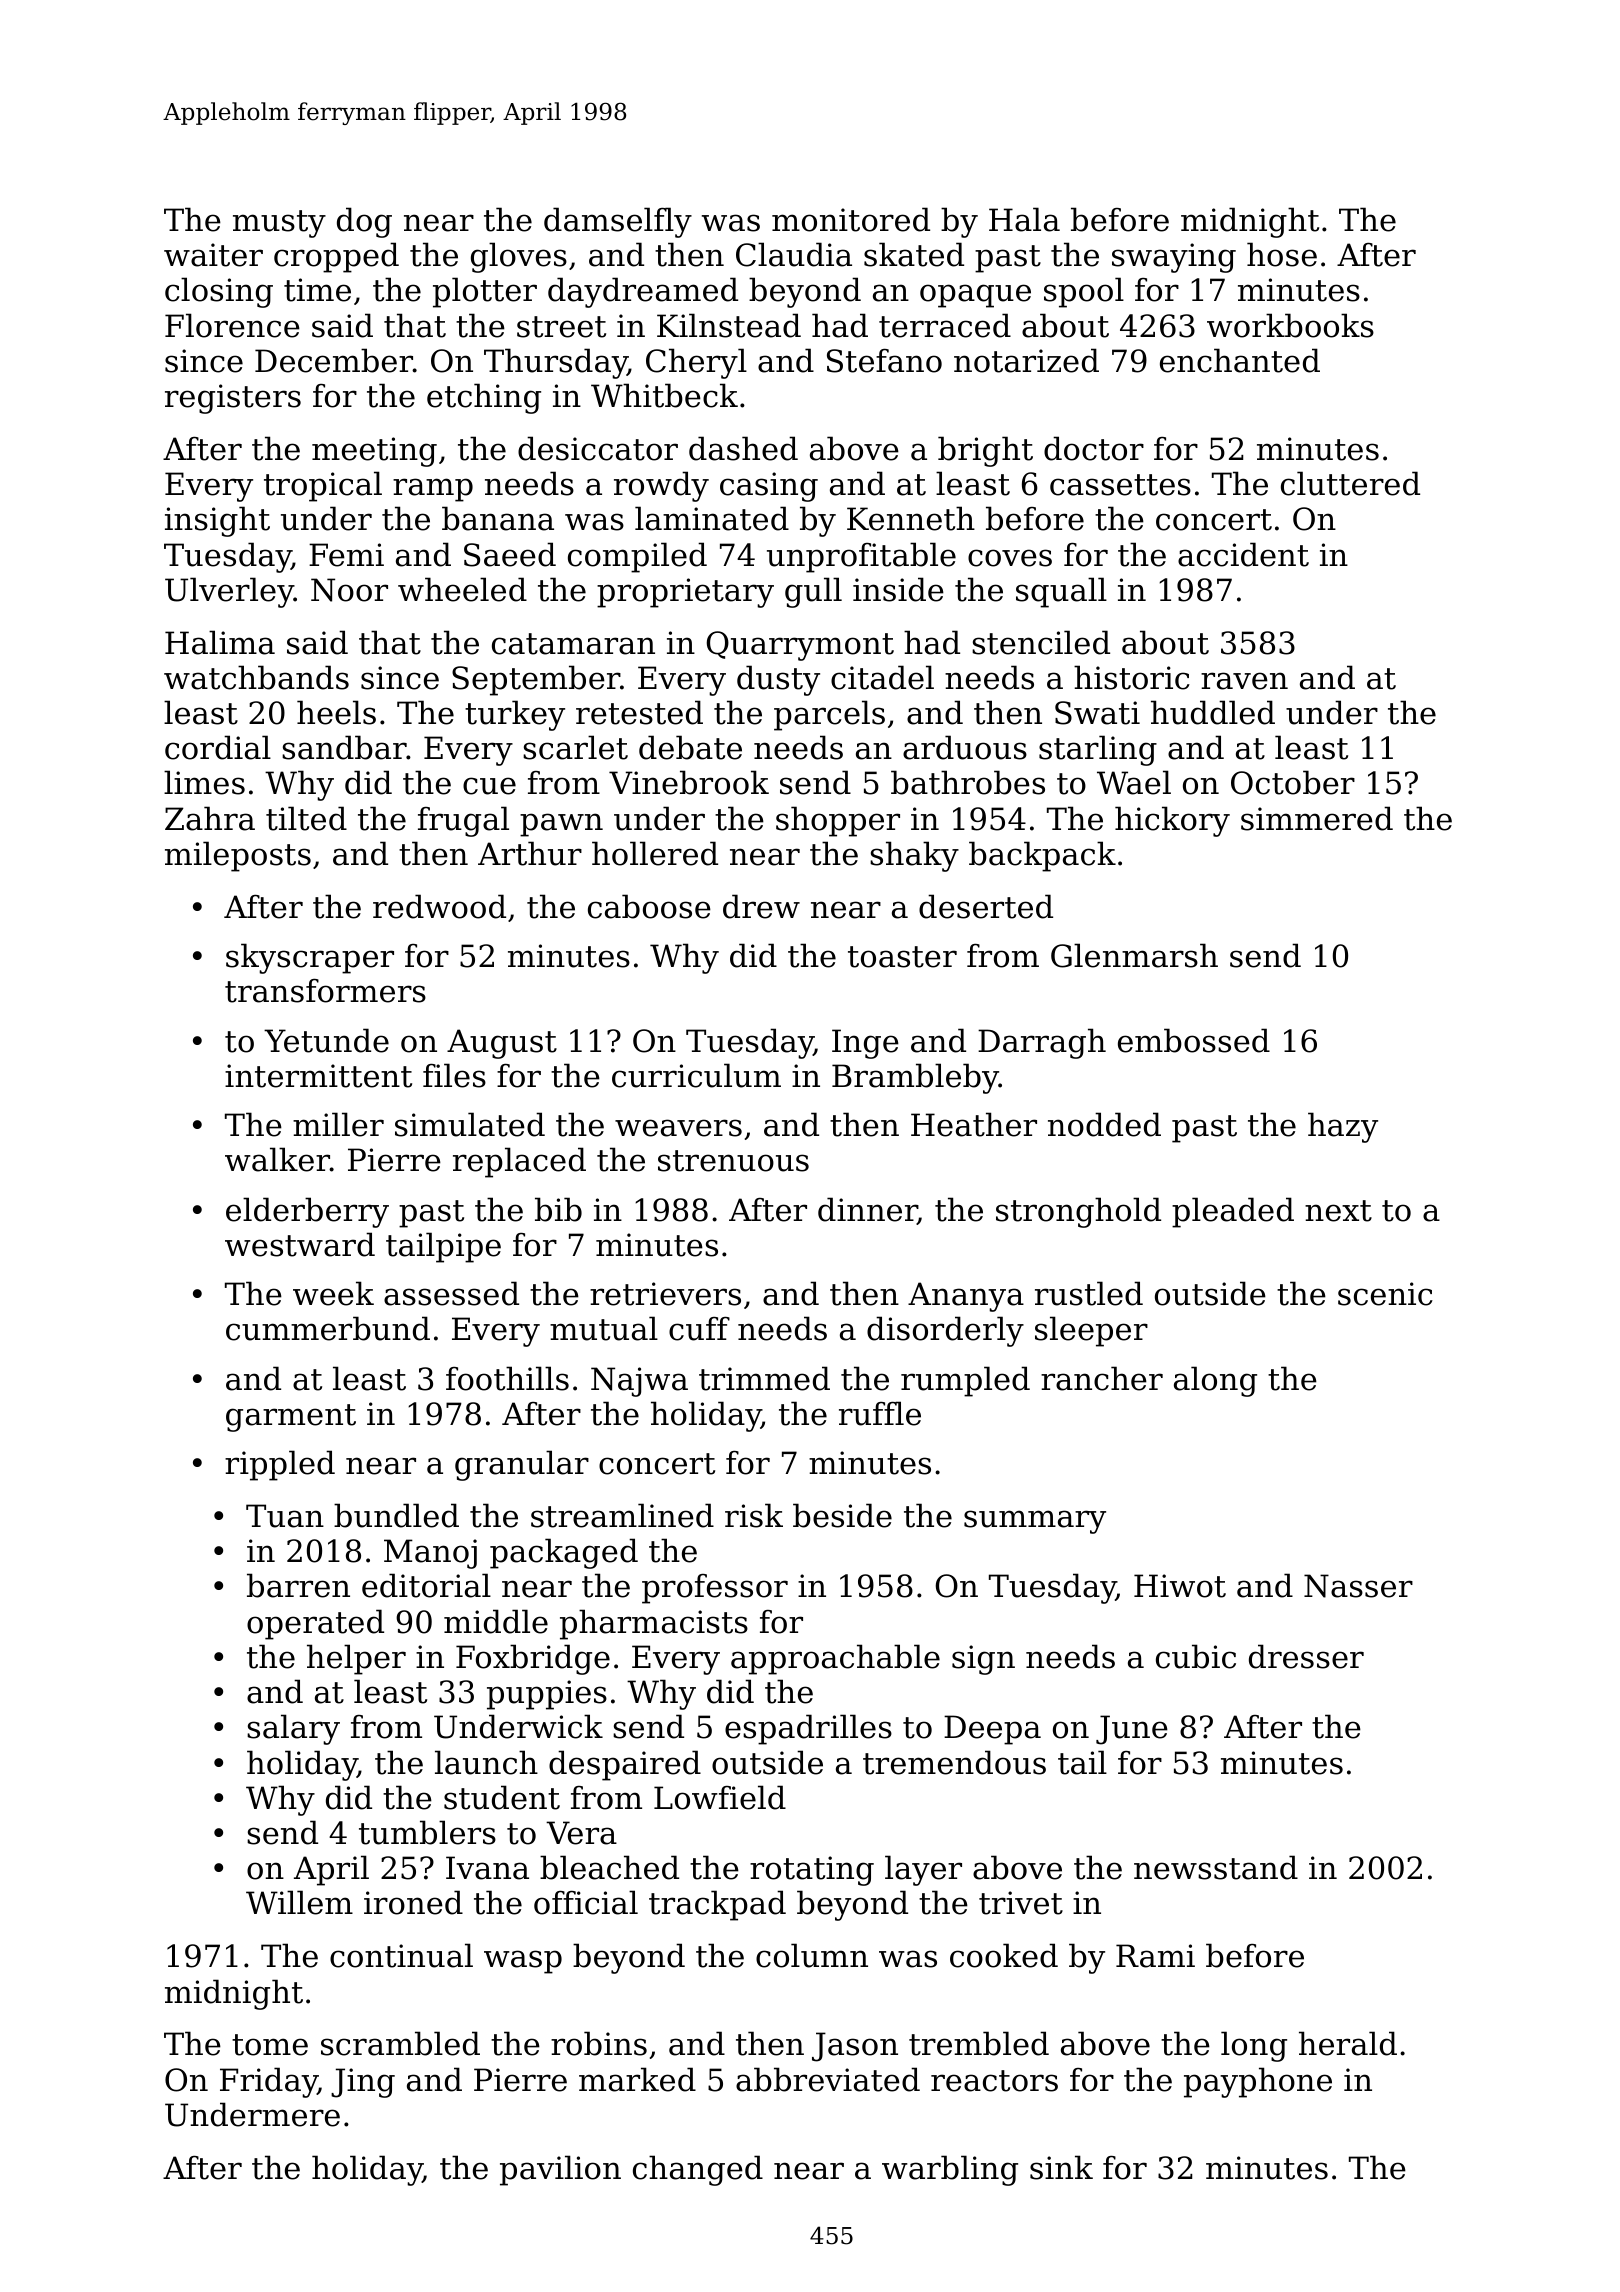 The image size is (1620, 2292). What do you see at coordinates (1317, 818) in the screenshot?
I see `simmered` at bounding box center [1317, 818].
